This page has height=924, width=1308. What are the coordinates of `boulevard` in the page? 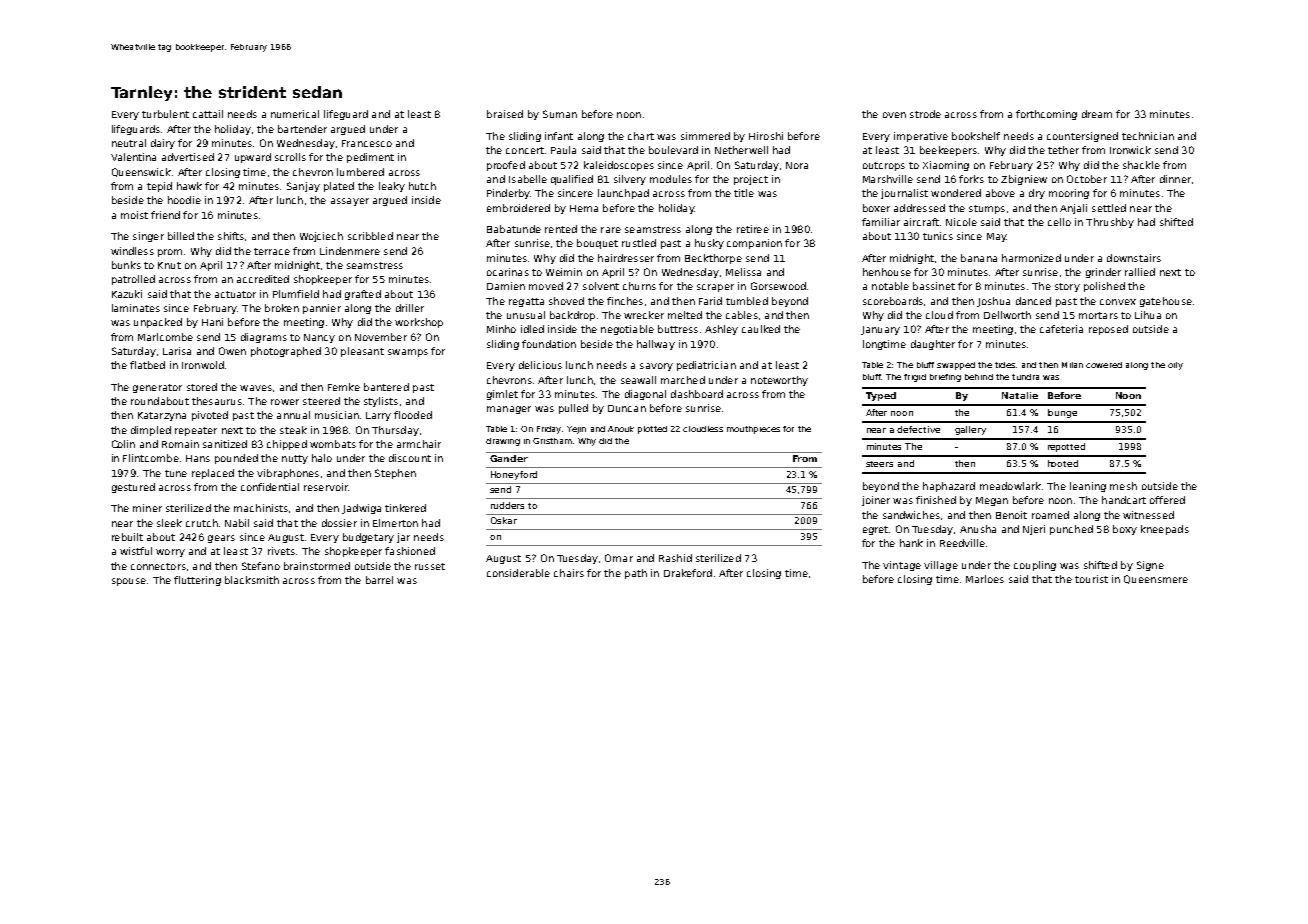 It's located at (673, 150).
